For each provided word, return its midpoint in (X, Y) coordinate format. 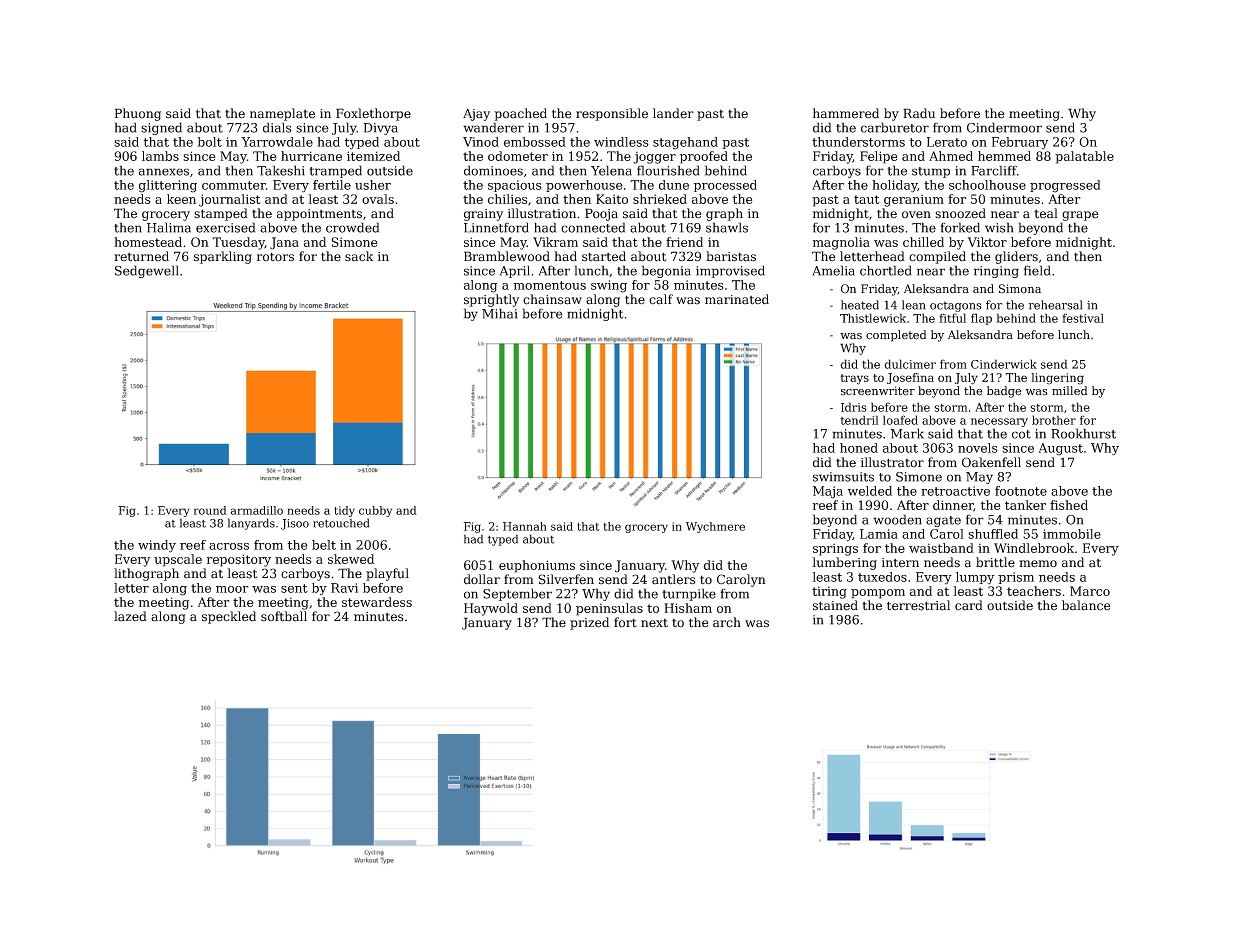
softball (284, 616)
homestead (148, 242)
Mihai (499, 313)
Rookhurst (1083, 433)
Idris (854, 407)
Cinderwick (1004, 364)
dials (277, 127)
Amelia (834, 270)
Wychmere (715, 527)
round (210, 510)
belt (324, 545)
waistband (941, 548)
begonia (666, 271)
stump (931, 172)
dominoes (493, 170)
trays (854, 379)
